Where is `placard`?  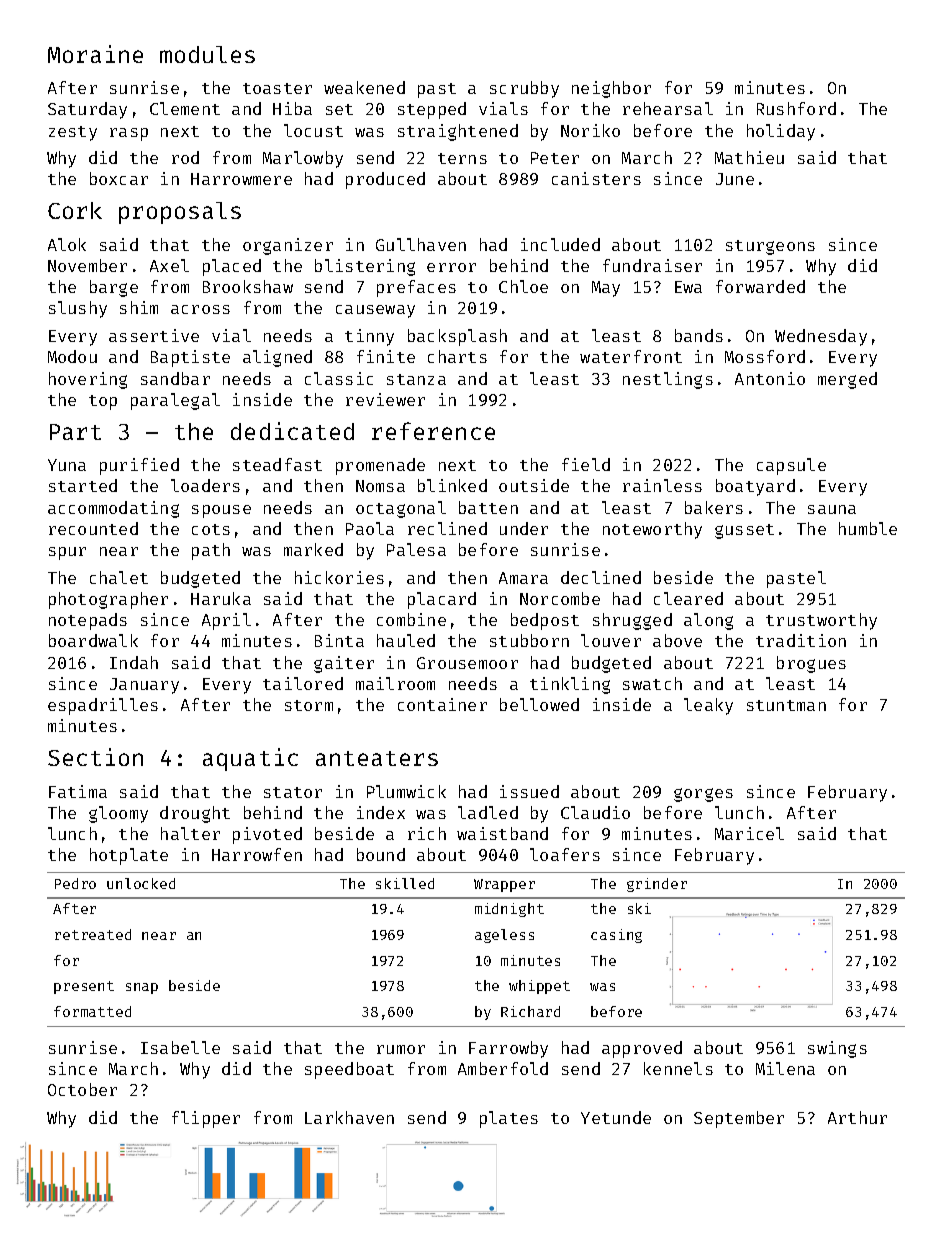
placard is located at coordinates (442, 600).
